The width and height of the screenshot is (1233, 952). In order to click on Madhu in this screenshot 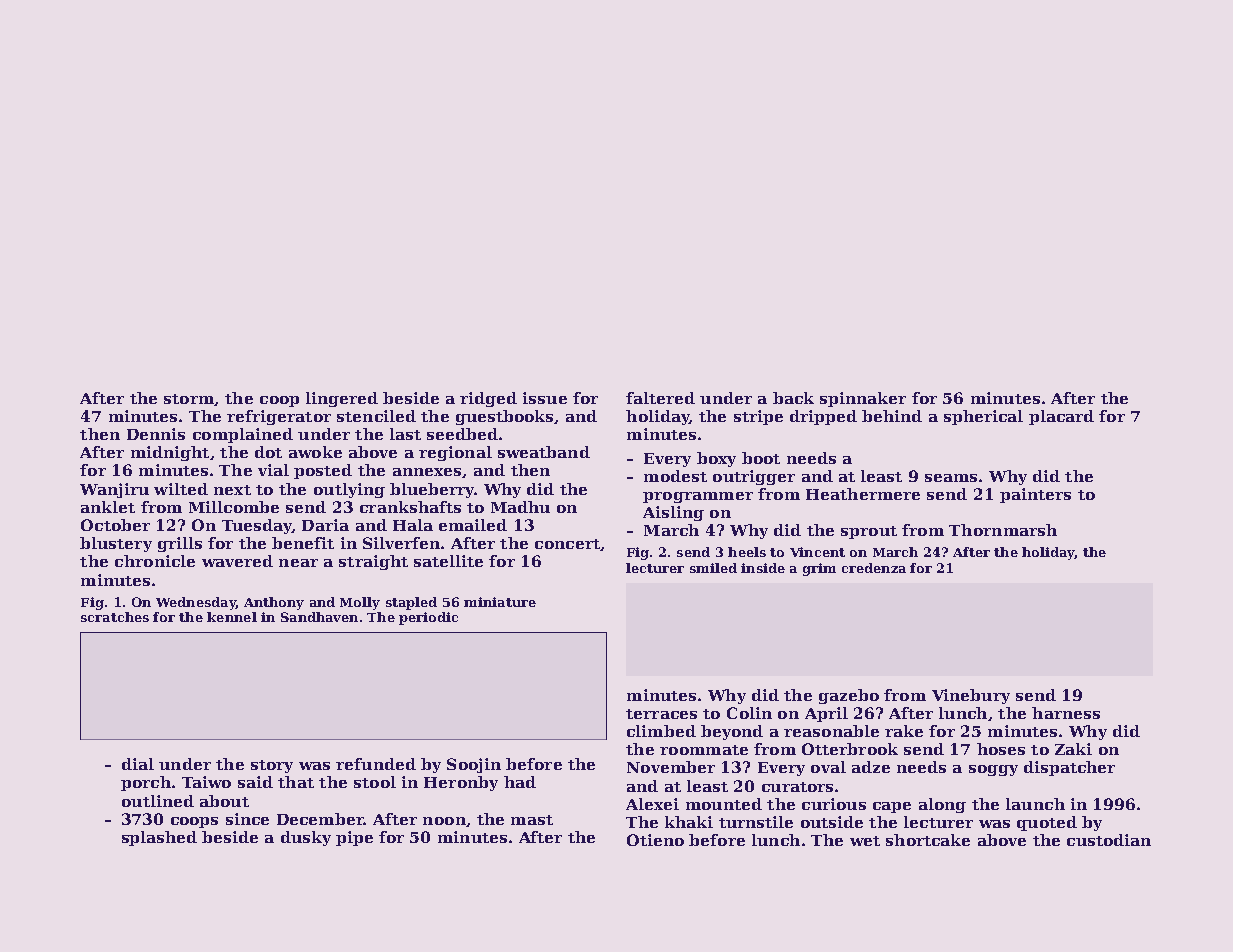, I will do `click(520, 507)`.
